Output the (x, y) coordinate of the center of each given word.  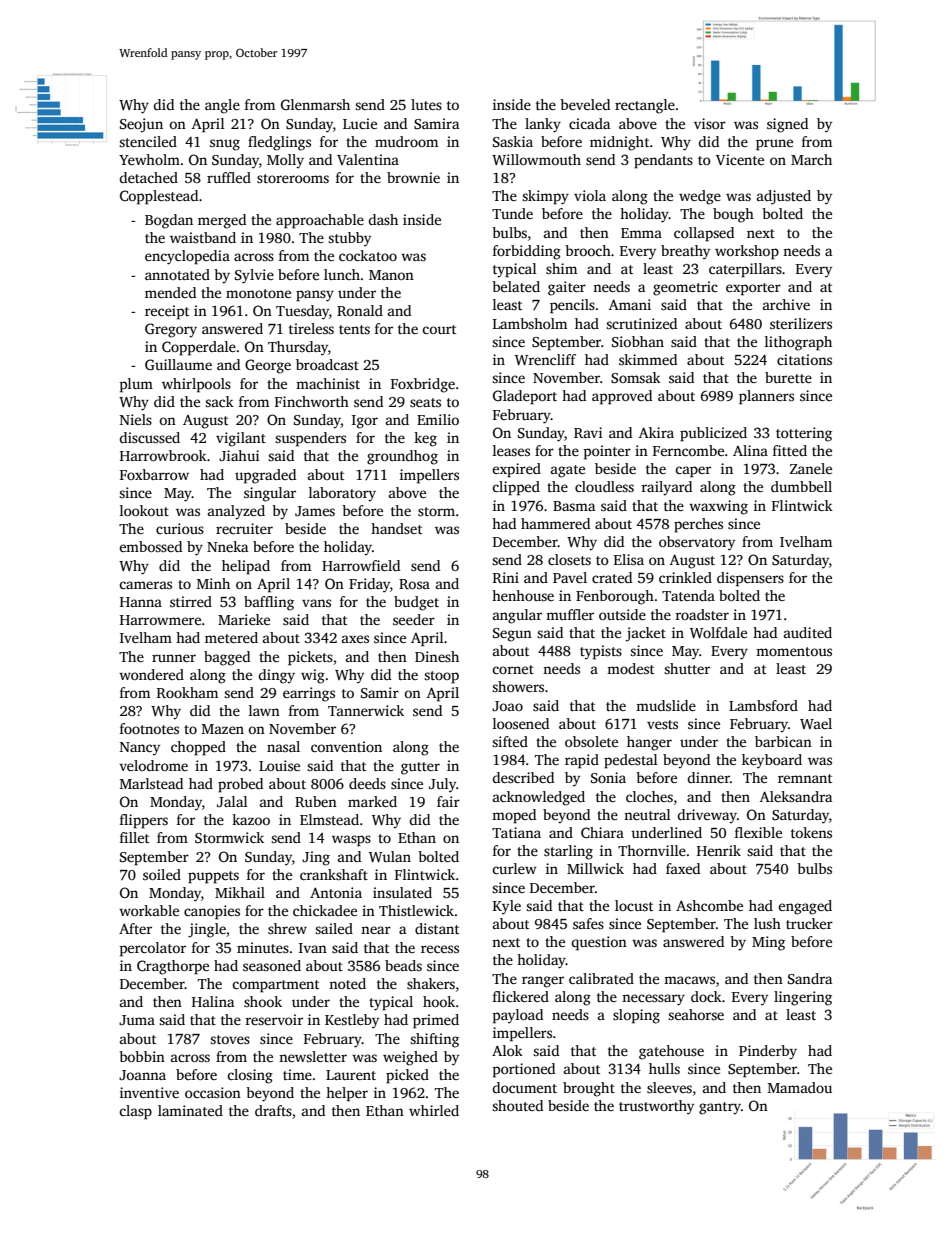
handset (396, 528)
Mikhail (240, 892)
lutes (426, 104)
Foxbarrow (154, 474)
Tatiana (516, 832)
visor (710, 123)
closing (250, 1076)
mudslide (666, 705)
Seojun (141, 125)
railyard (667, 488)
